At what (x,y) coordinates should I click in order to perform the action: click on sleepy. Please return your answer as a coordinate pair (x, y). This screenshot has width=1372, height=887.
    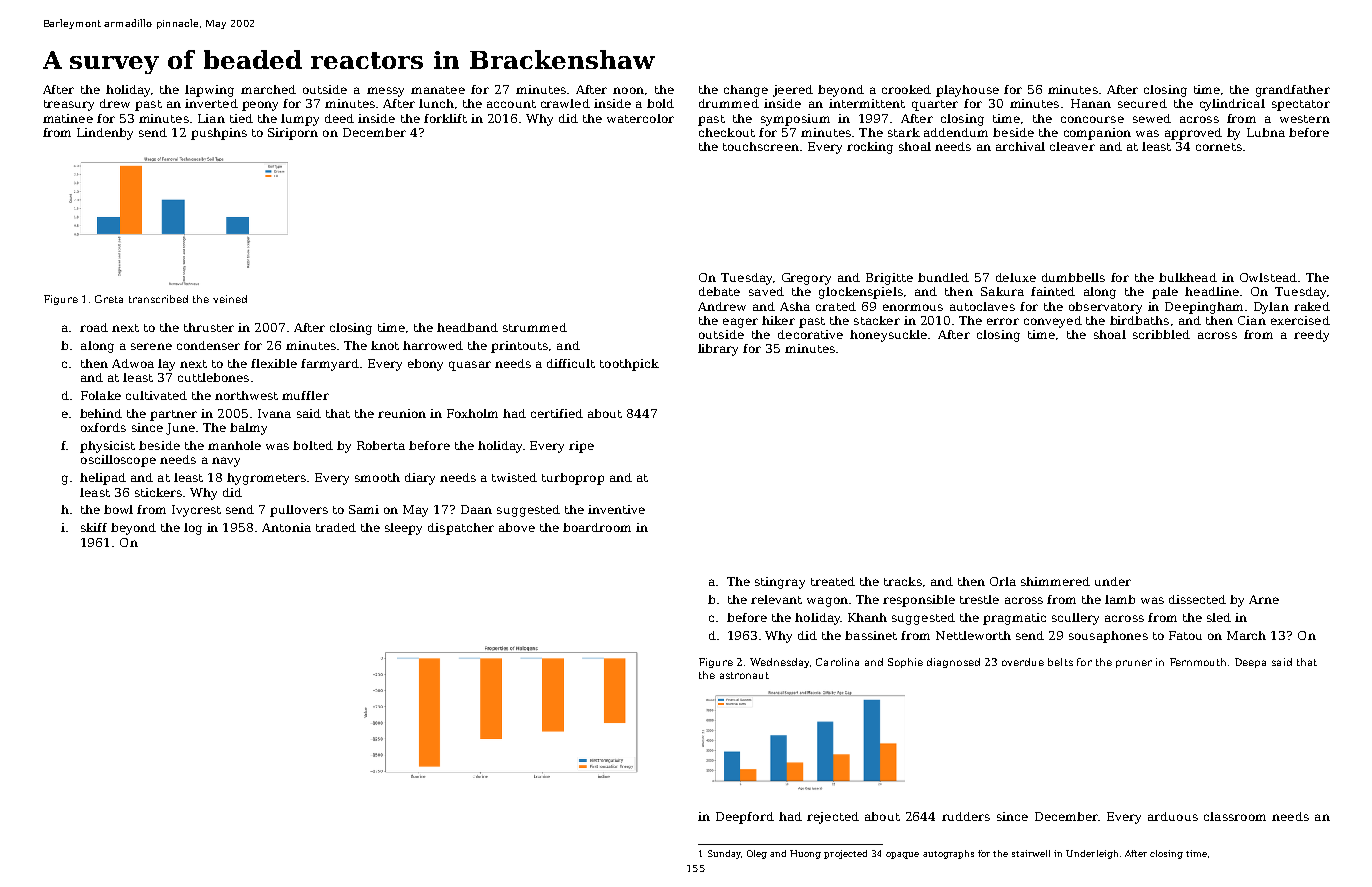
    Looking at the image, I should click on (403, 529).
